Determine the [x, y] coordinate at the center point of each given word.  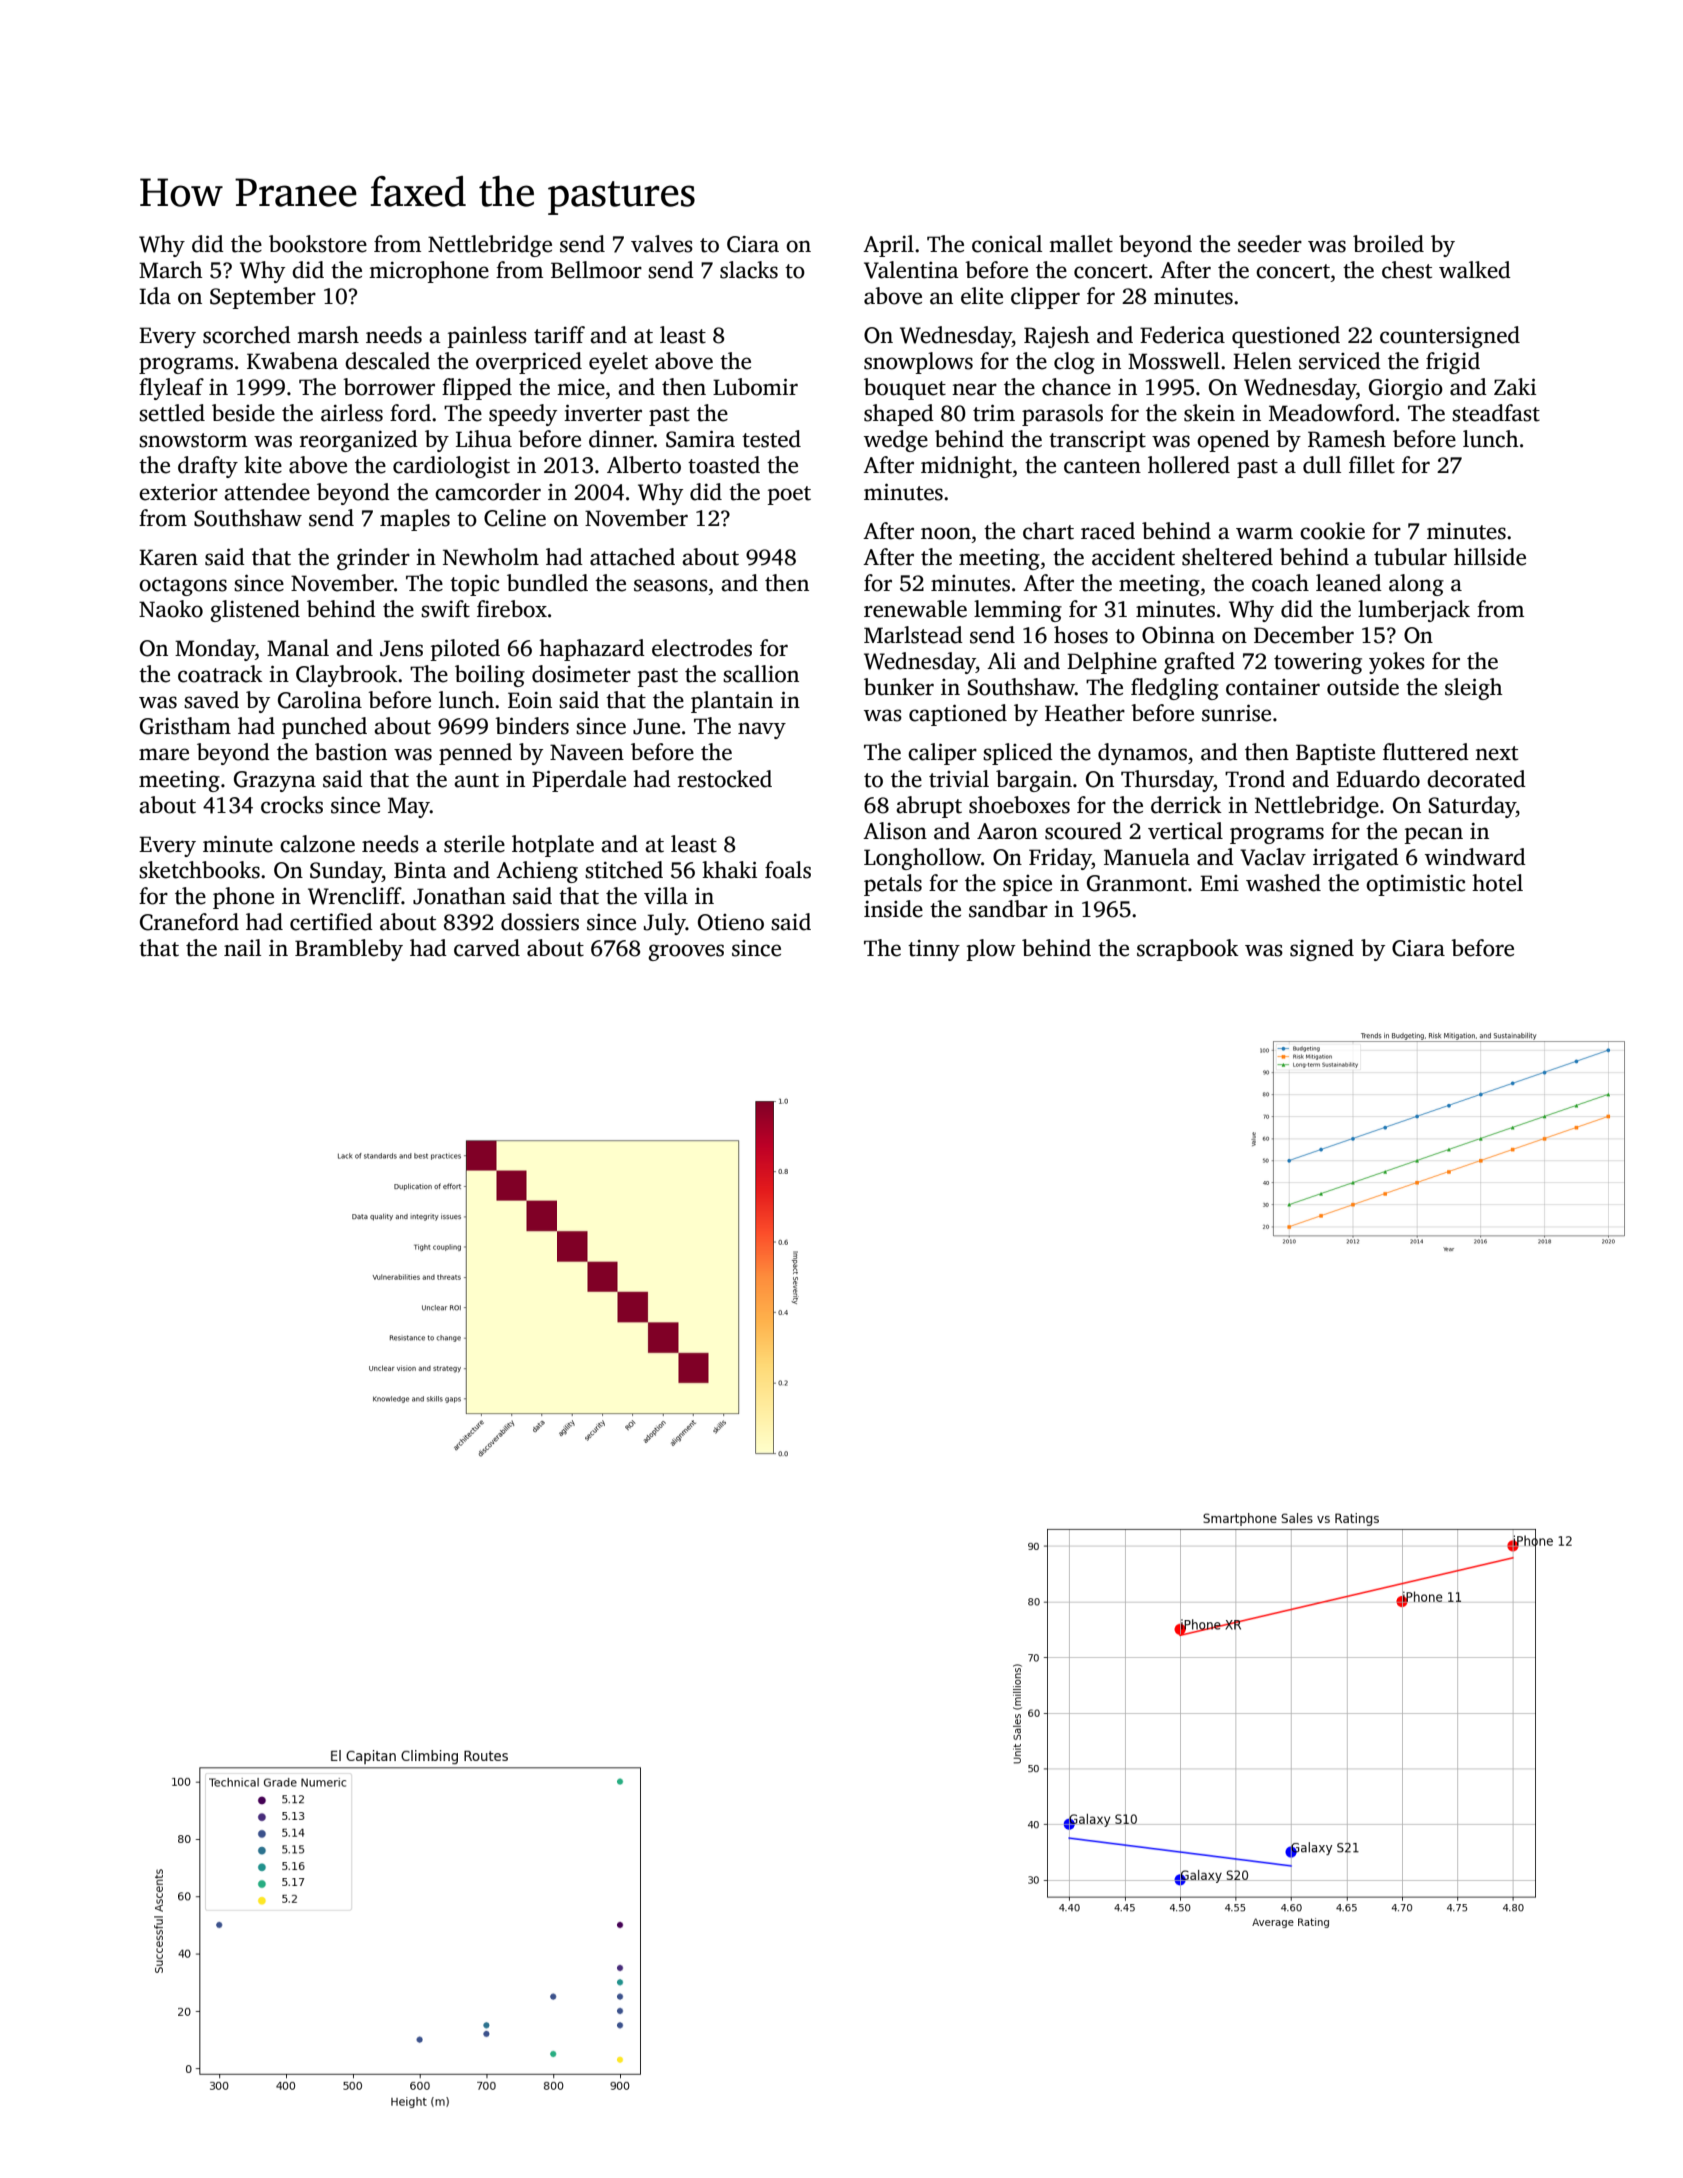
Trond [1255, 779]
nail [242, 948]
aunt [476, 780]
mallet [1081, 244]
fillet [1372, 465]
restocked [725, 779]
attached [632, 557]
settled [172, 413]
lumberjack [1414, 611]
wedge [896, 441]
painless [487, 337]
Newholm [491, 557]
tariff [559, 335]
